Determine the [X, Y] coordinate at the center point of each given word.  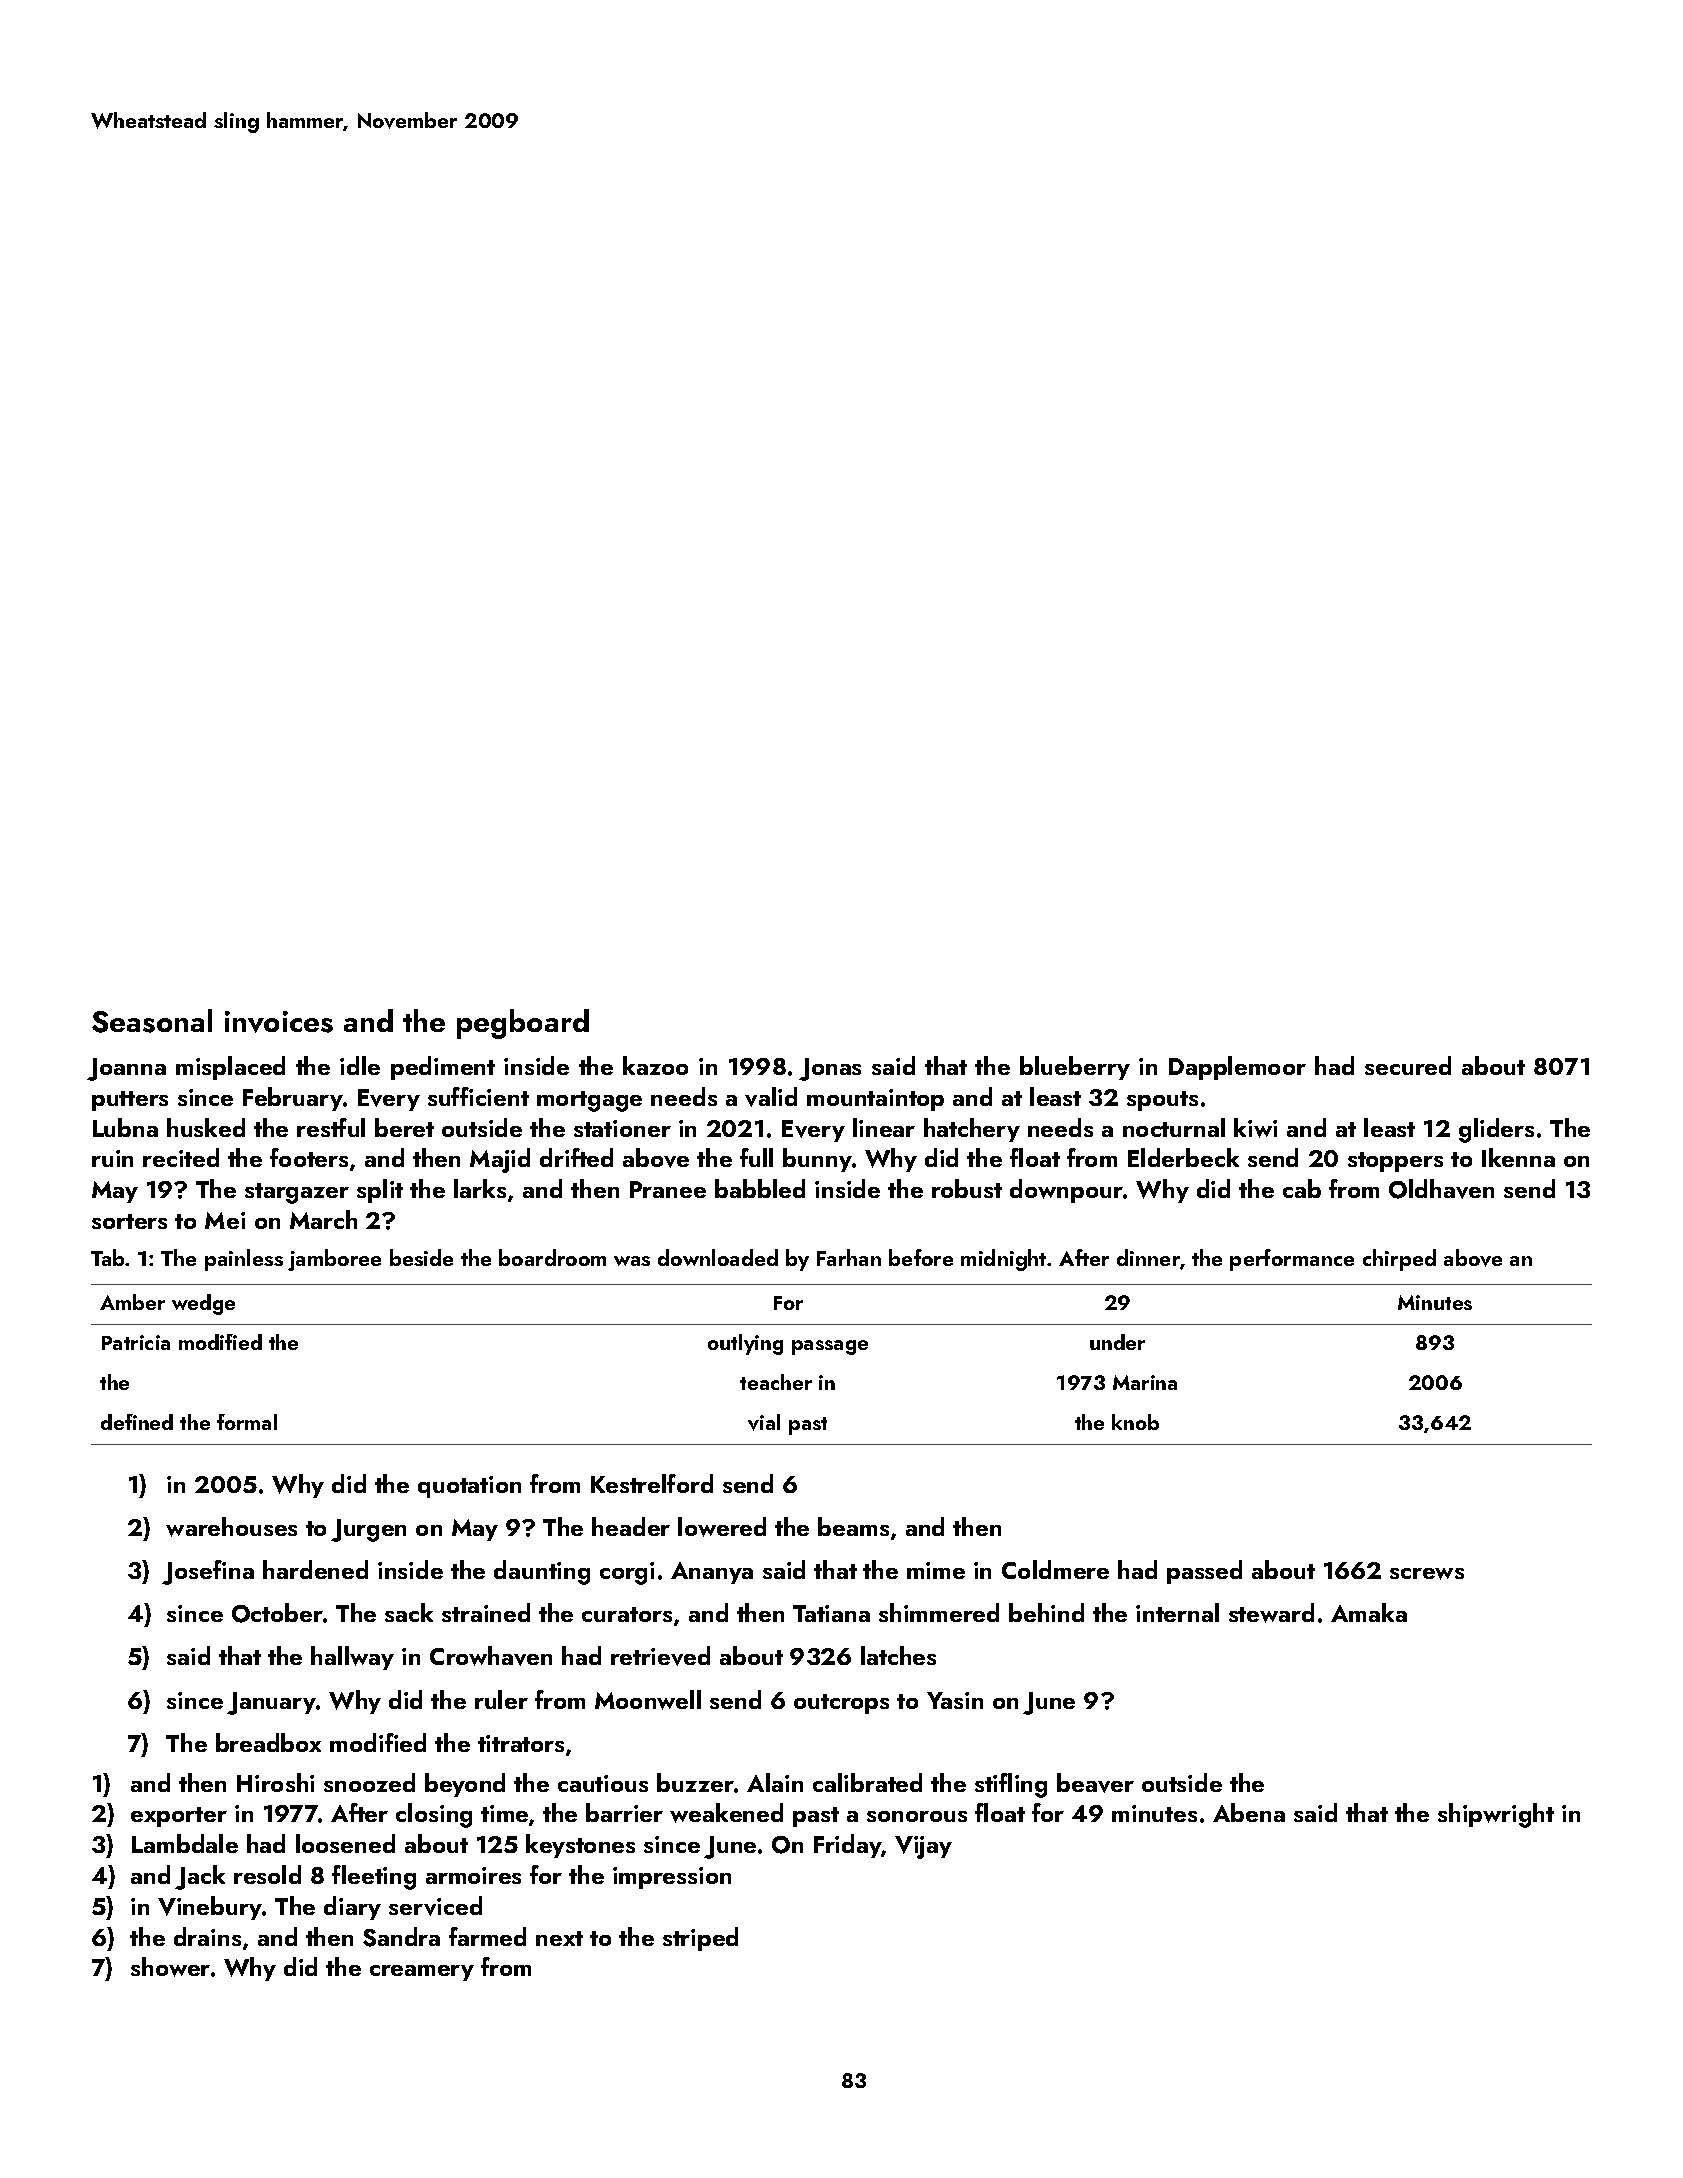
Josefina [208, 1572]
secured [1408, 1065]
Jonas [830, 1069]
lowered [722, 1527]
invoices [279, 1022]
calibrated [867, 1782]
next [559, 1938]
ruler [501, 1699]
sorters [129, 1221]
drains [207, 1936]
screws [1427, 1574]
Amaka [1369, 1612]
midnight [1003, 1260]
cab [1302, 1188]
